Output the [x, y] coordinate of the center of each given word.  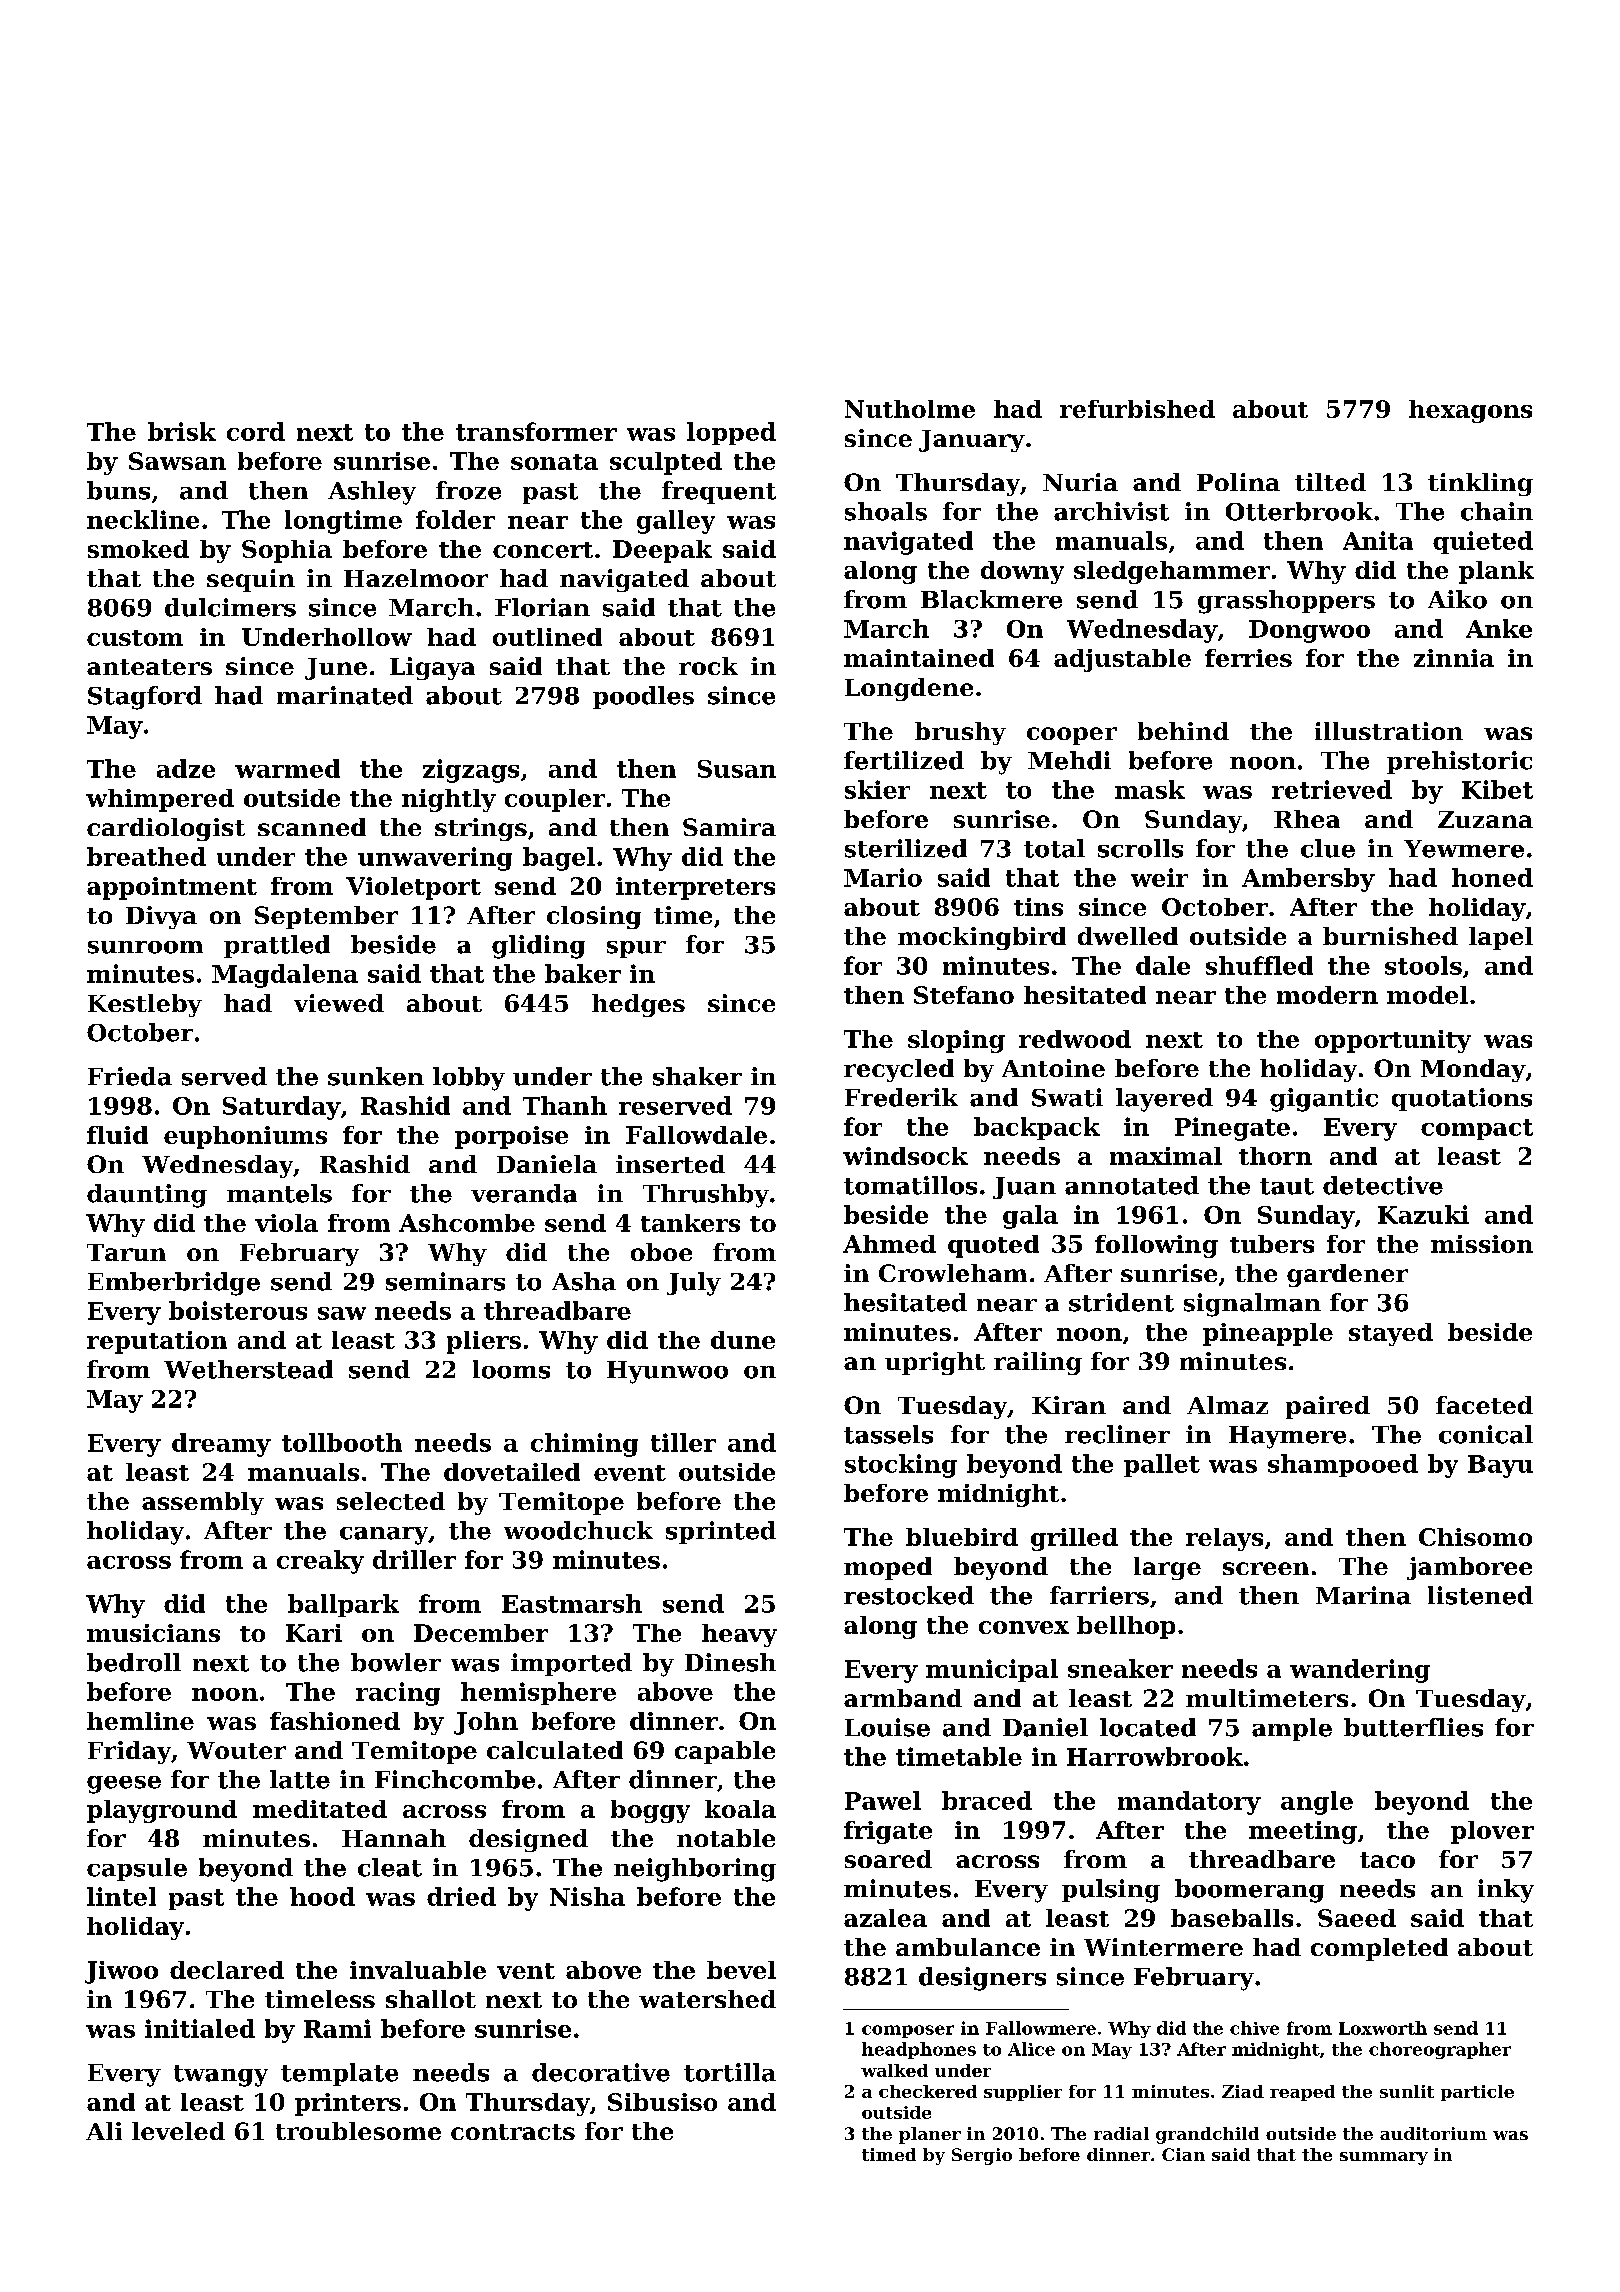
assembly [203, 1503]
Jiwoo [121, 1972]
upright [935, 1363]
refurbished [1137, 409]
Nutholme [910, 409]
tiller [683, 1442]
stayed [1391, 1334]
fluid [117, 1135]
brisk [182, 431]
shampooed [1343, 1465]
